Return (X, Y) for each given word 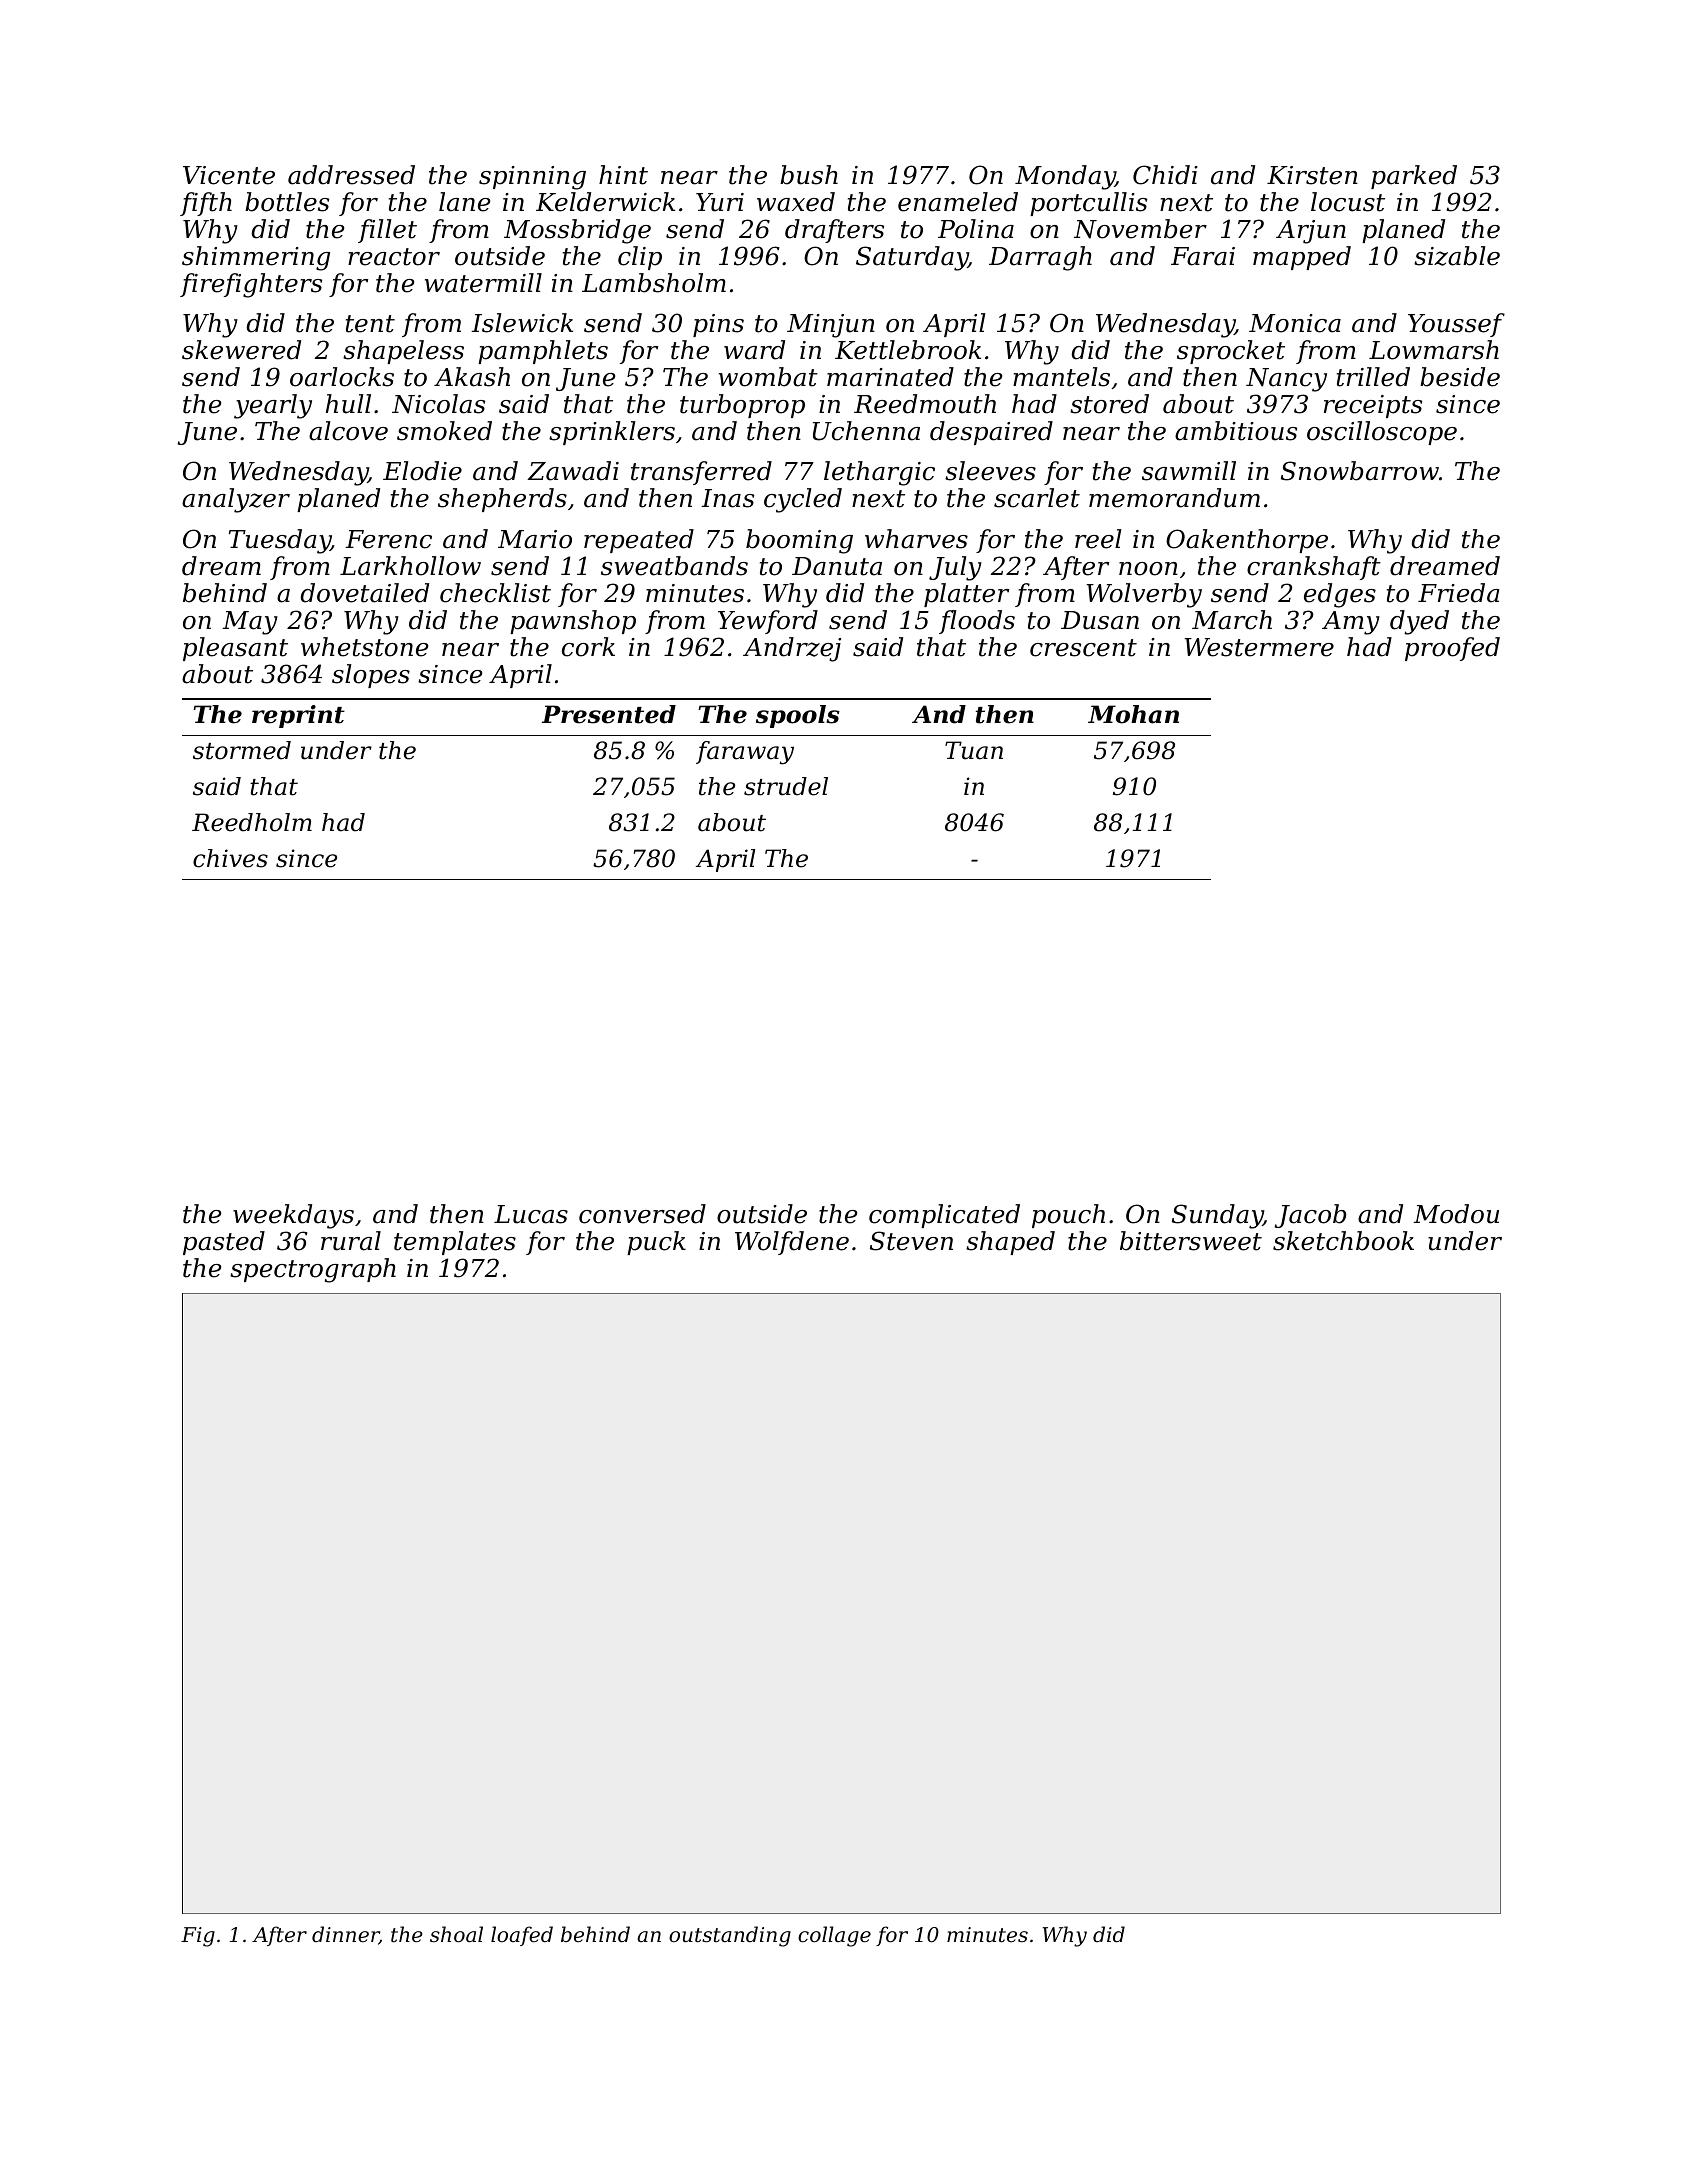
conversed (642, 1214)
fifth (206, 204)
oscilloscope (1382, 433)
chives (230, 858)
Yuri (720, 202)
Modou (1456, 1214)
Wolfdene (792, 1243)
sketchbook (1343, 1241)
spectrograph (313, 1270)
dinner (345, 1935)
